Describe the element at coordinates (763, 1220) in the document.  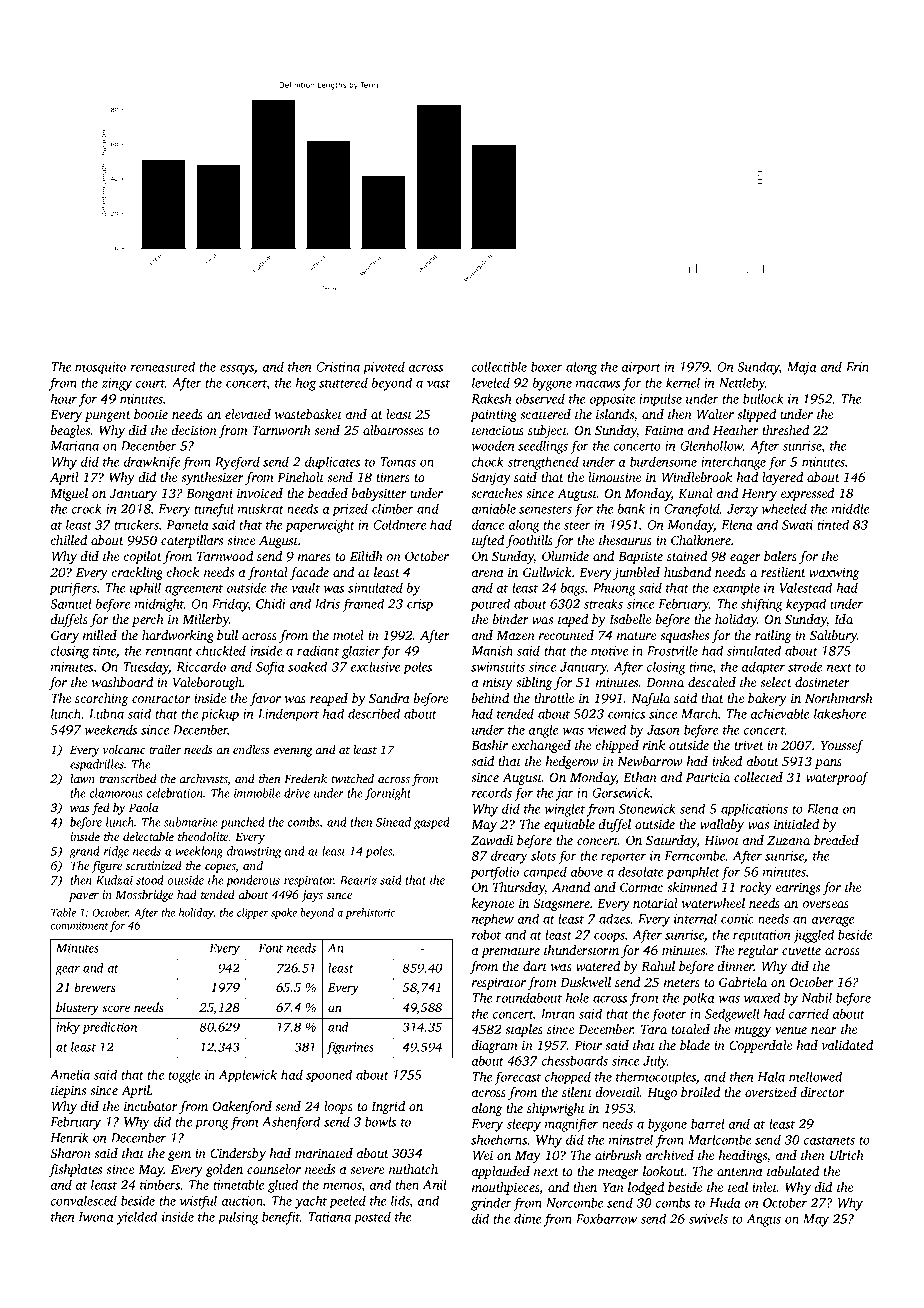
I see `Angus` at that location.
